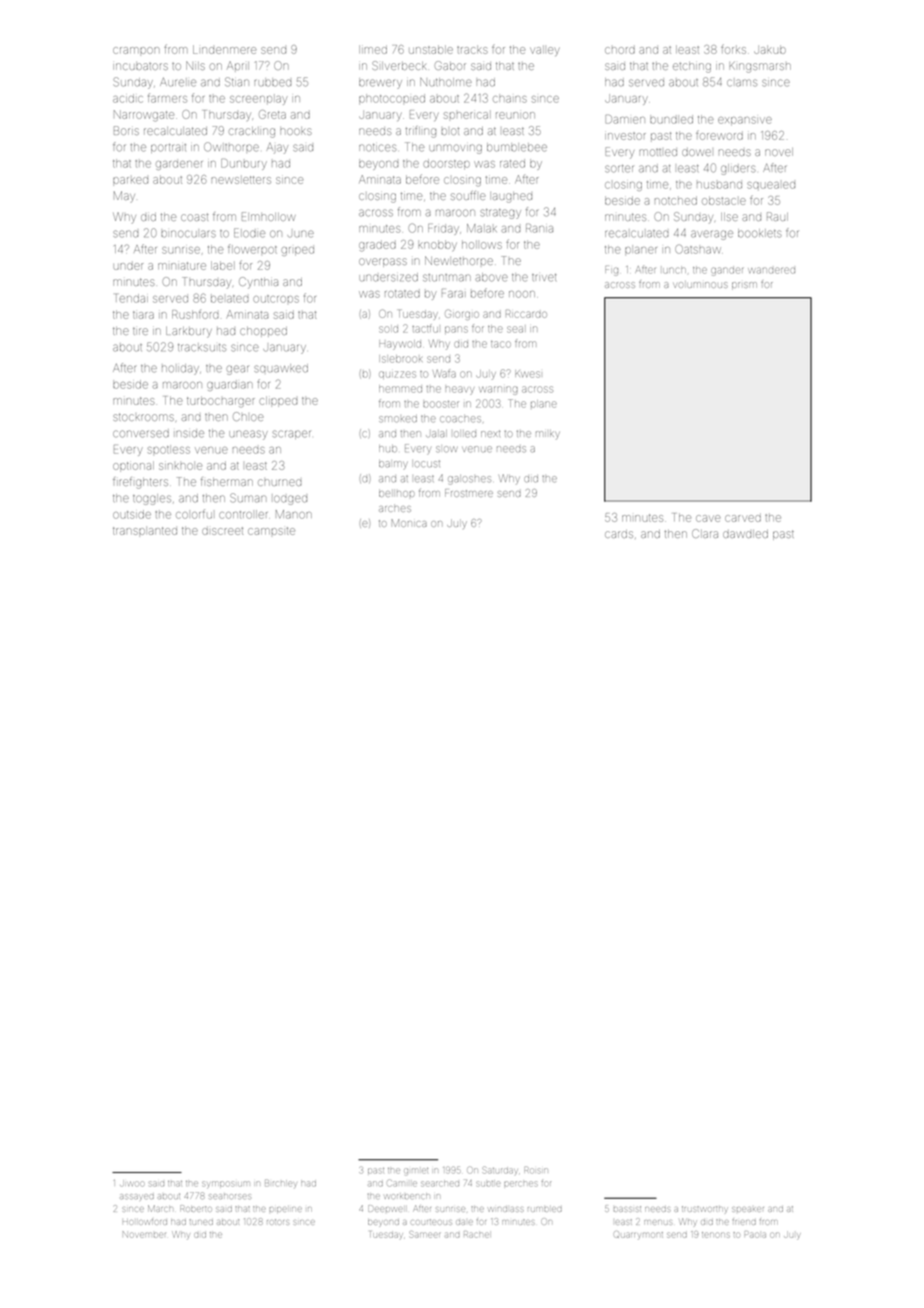 This screenshot has width=924, height=1308. Describe the element at coordinates (145, 531) in the screenshot. I see `transplanted` at that location.
